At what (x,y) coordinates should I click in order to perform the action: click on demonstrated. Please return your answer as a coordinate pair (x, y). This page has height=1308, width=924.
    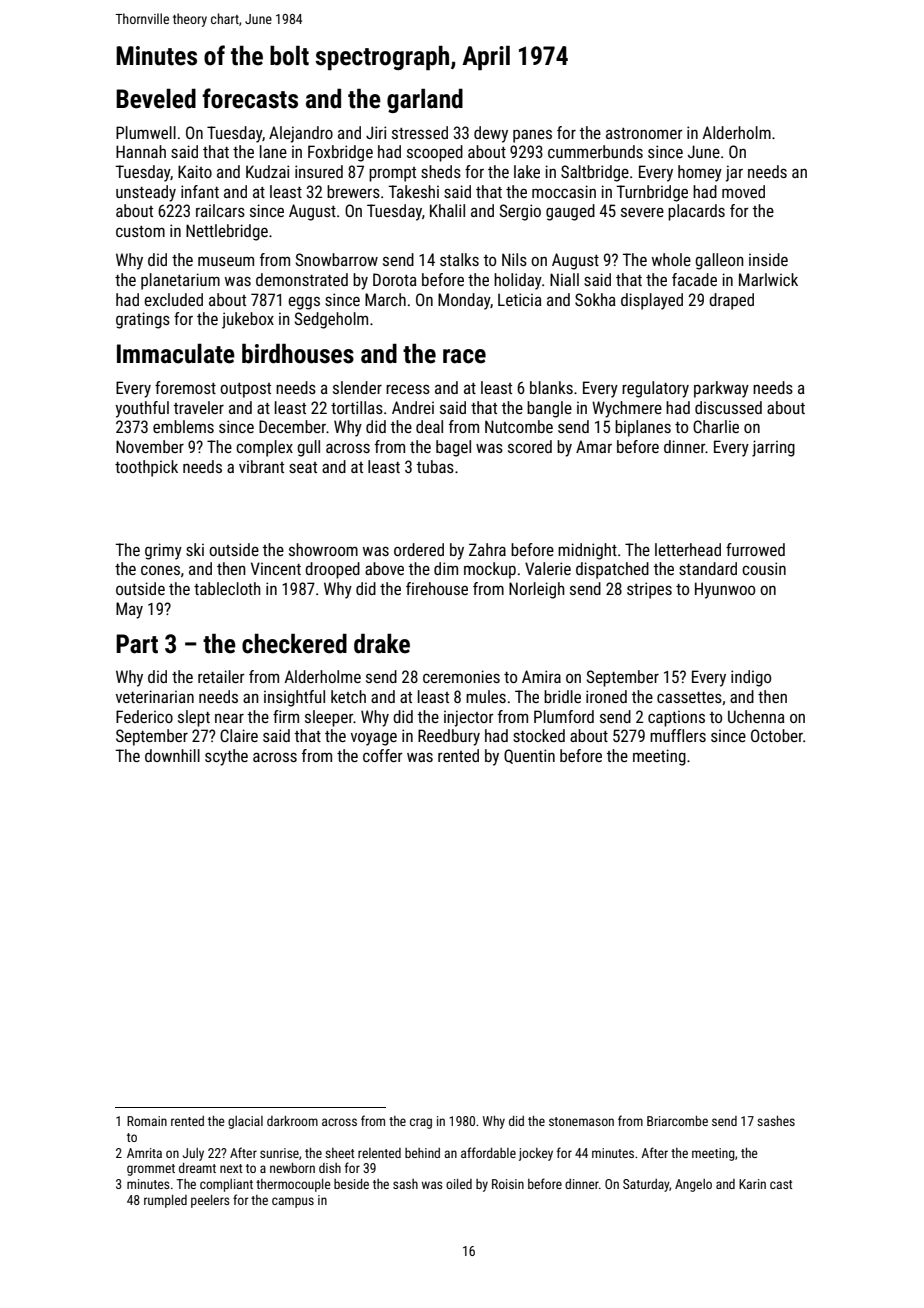
    Looking at the image, I should click on (302, 279).
